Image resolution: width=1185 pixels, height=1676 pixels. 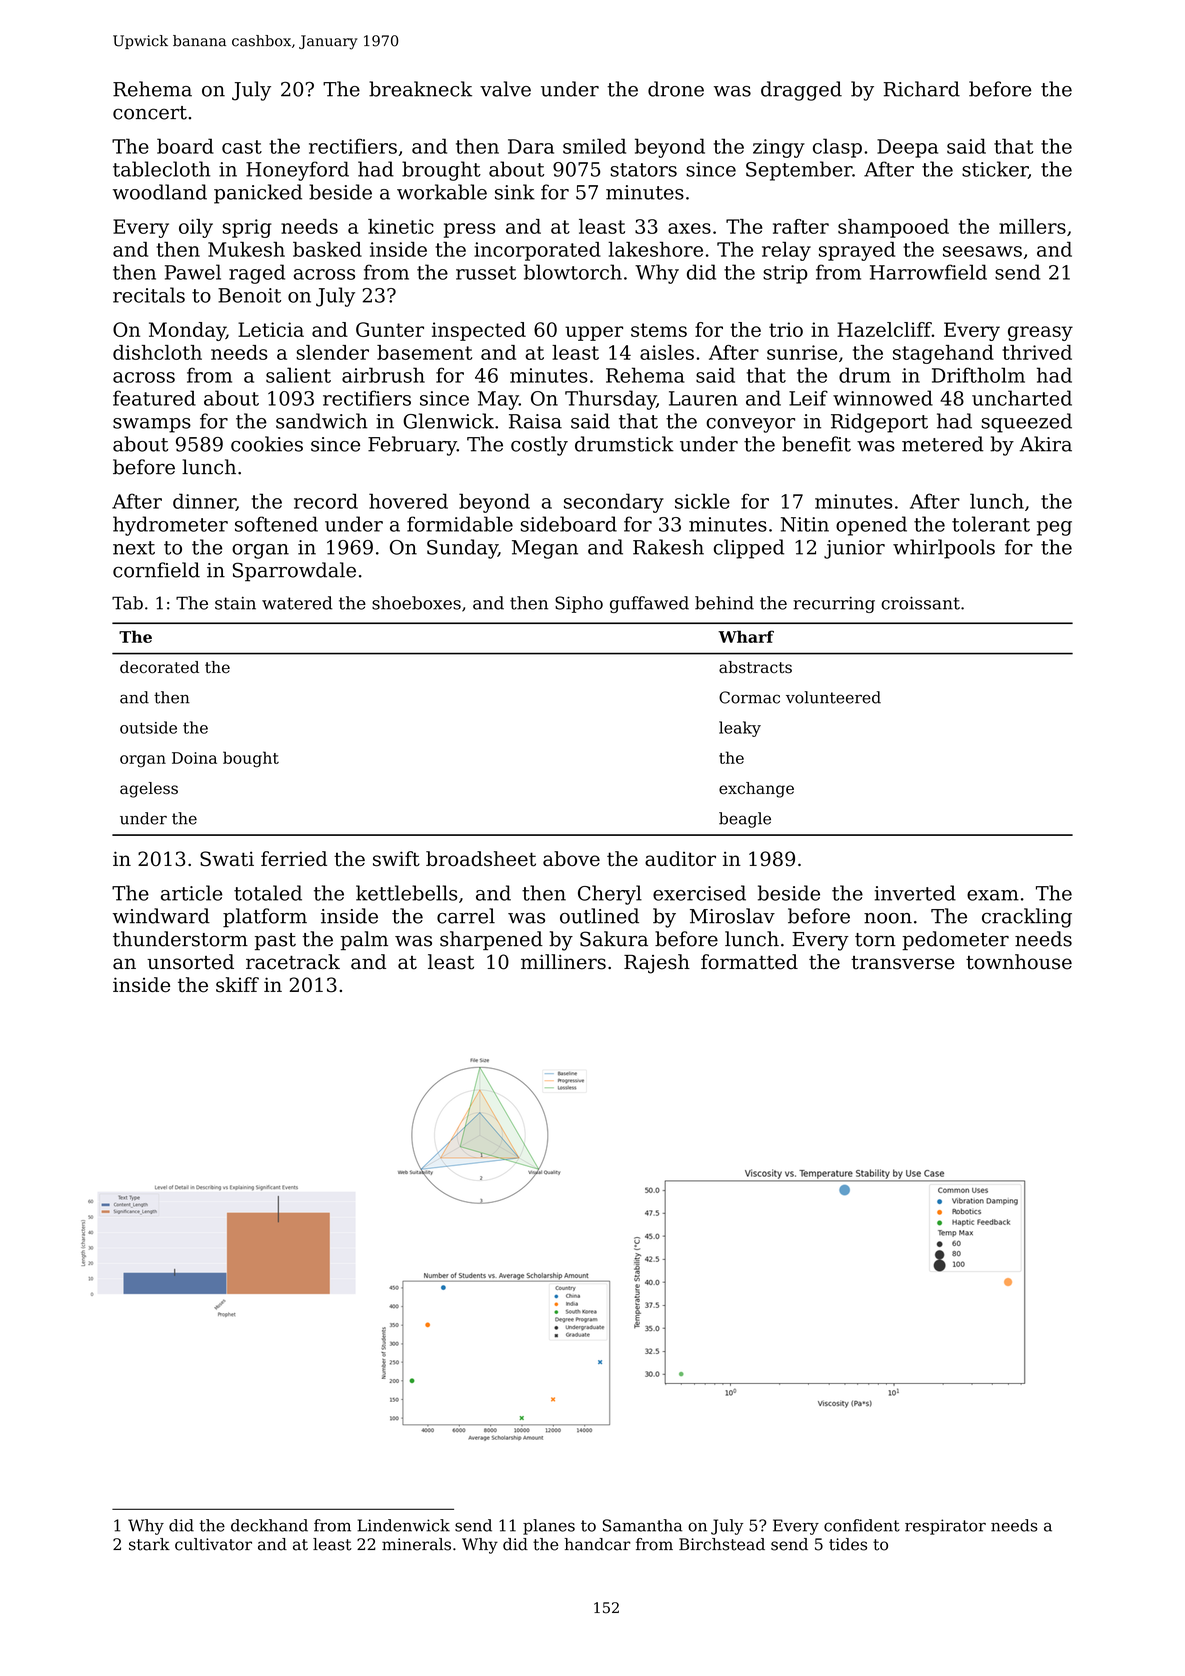 What do you see at coordinates (149, 1544) in the screenshot?
I see `stark` at bounding box center [149, 1544].
